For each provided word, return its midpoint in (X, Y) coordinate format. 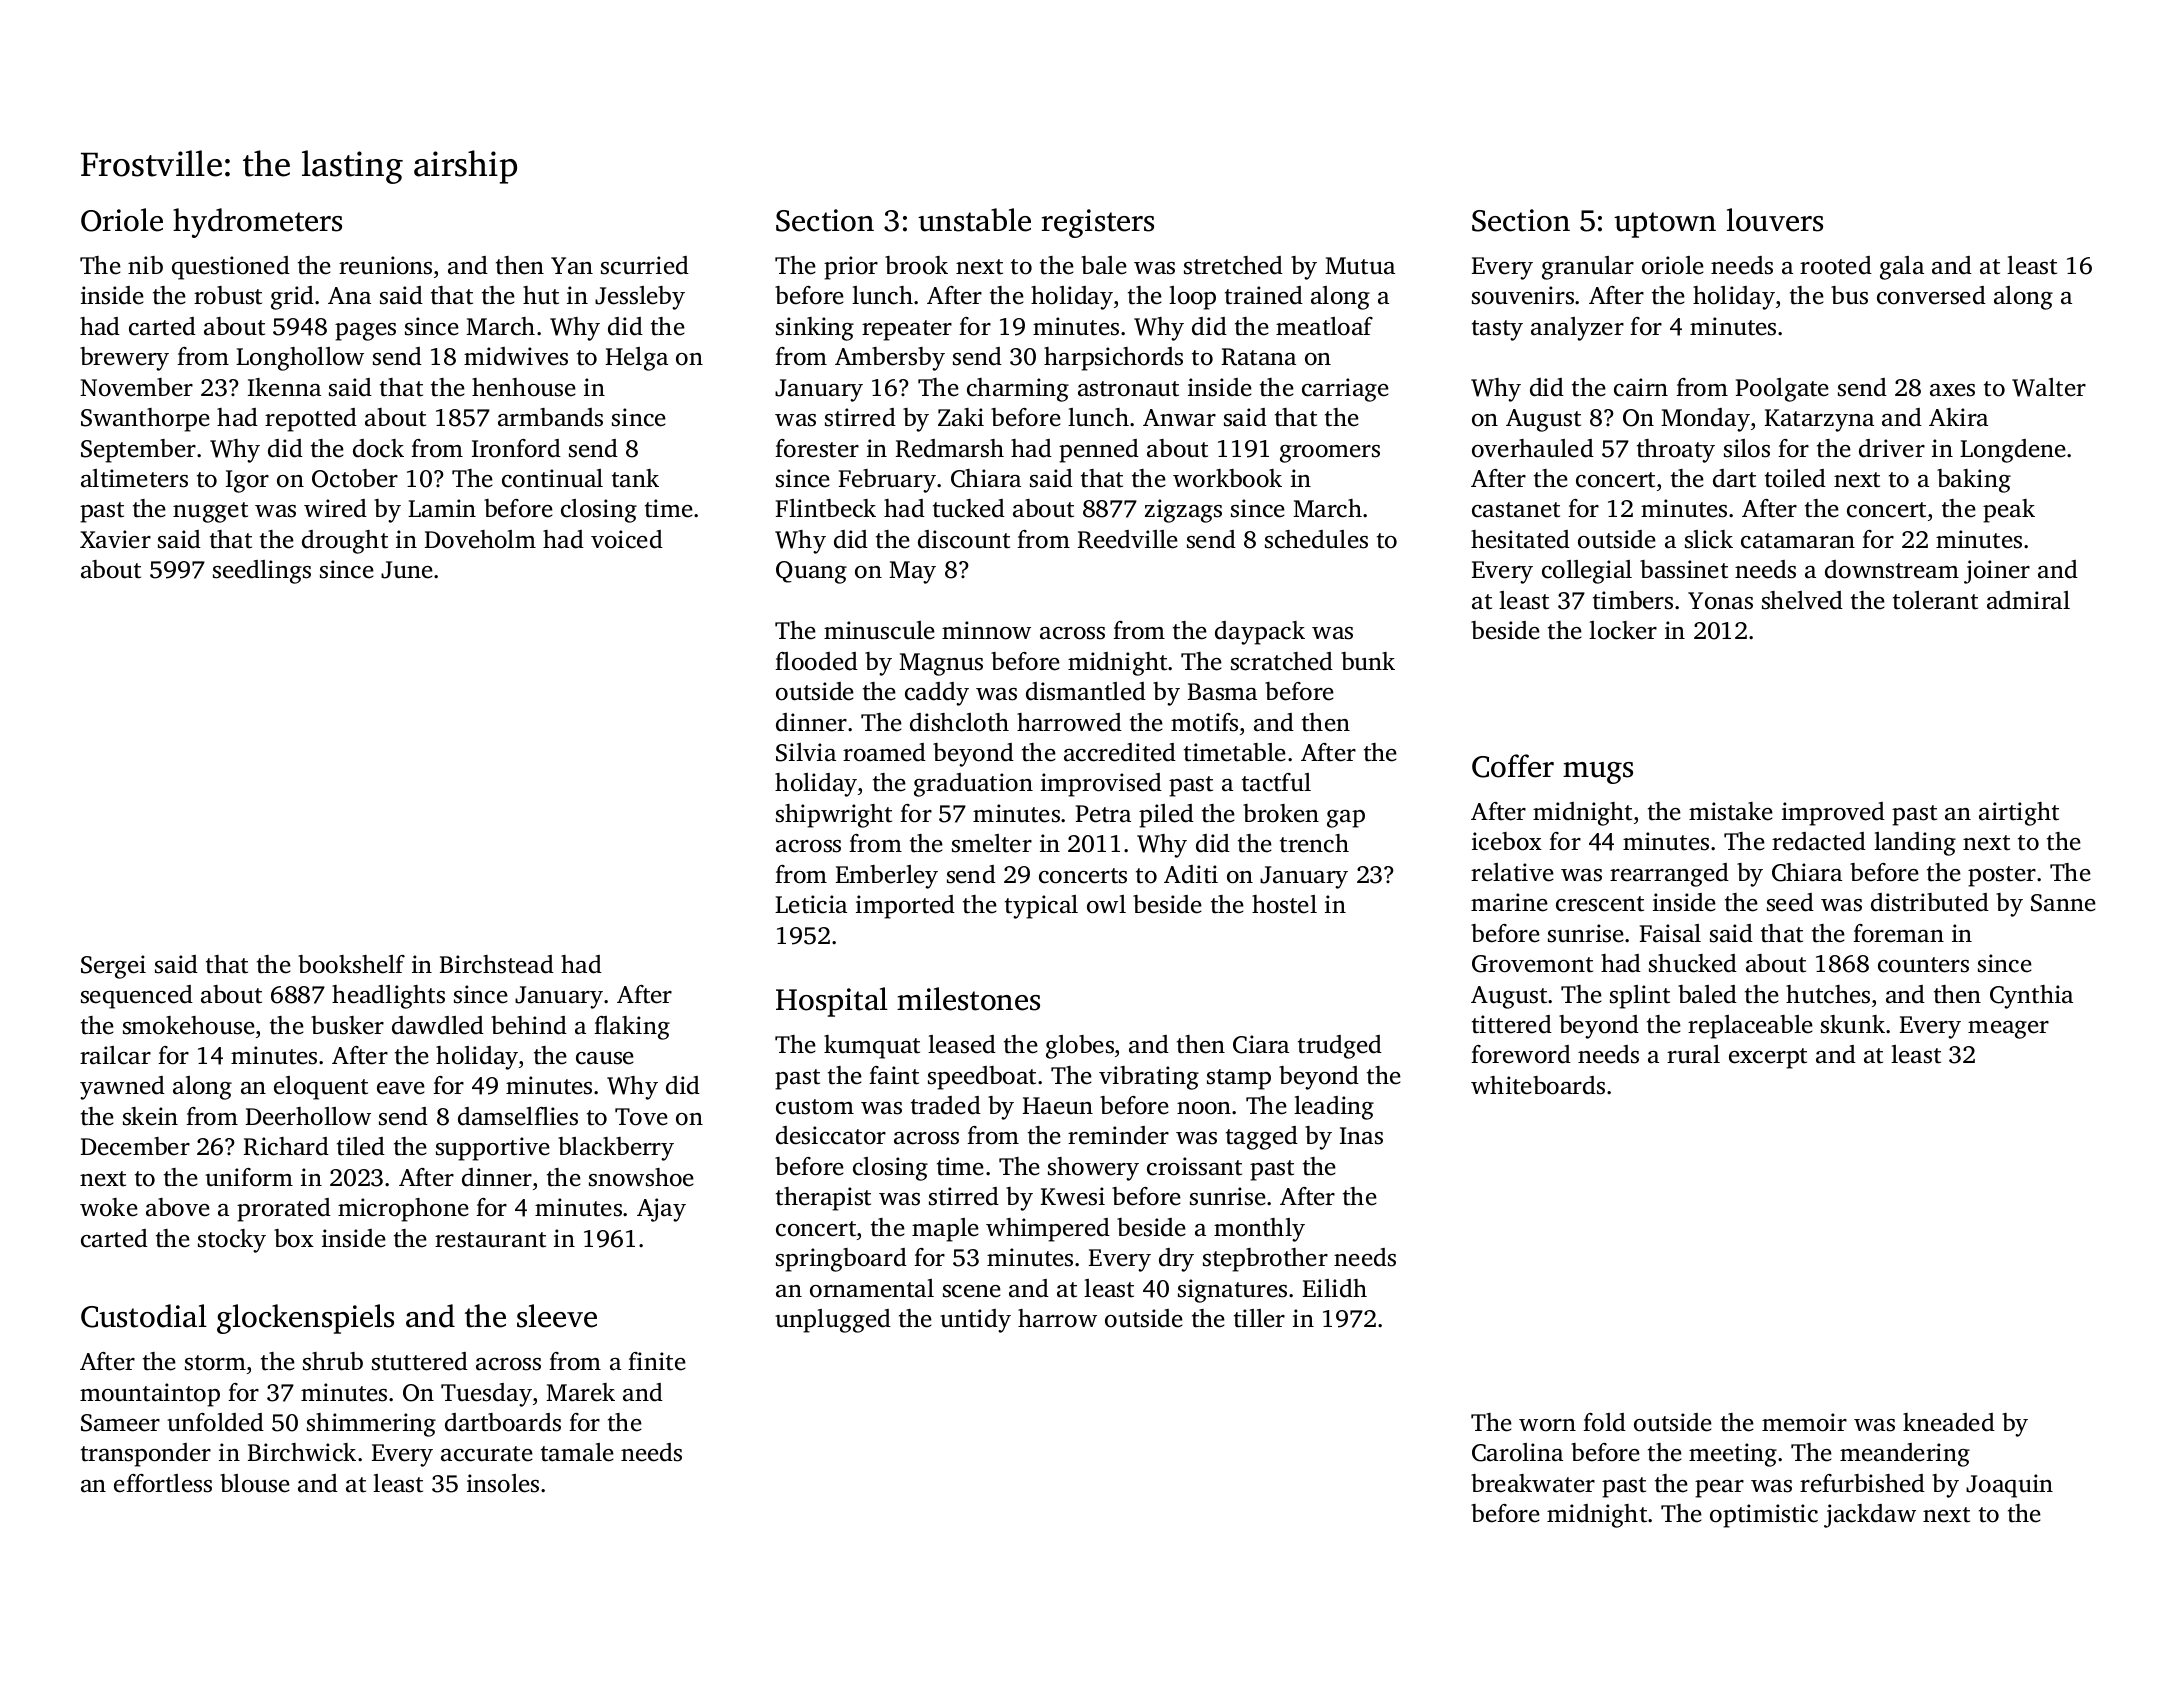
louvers (1775, 220)
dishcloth (959, 722)
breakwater (1533, 1483)
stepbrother (1265, 1260)
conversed (1931, 295)
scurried (645, 265)
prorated (284, 1210)
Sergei (113, 967)
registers (1098, 223)
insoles (503, 1483)
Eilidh (1335, 1288)
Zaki (961, 417)
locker (1623, 630)
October (355, 478)
